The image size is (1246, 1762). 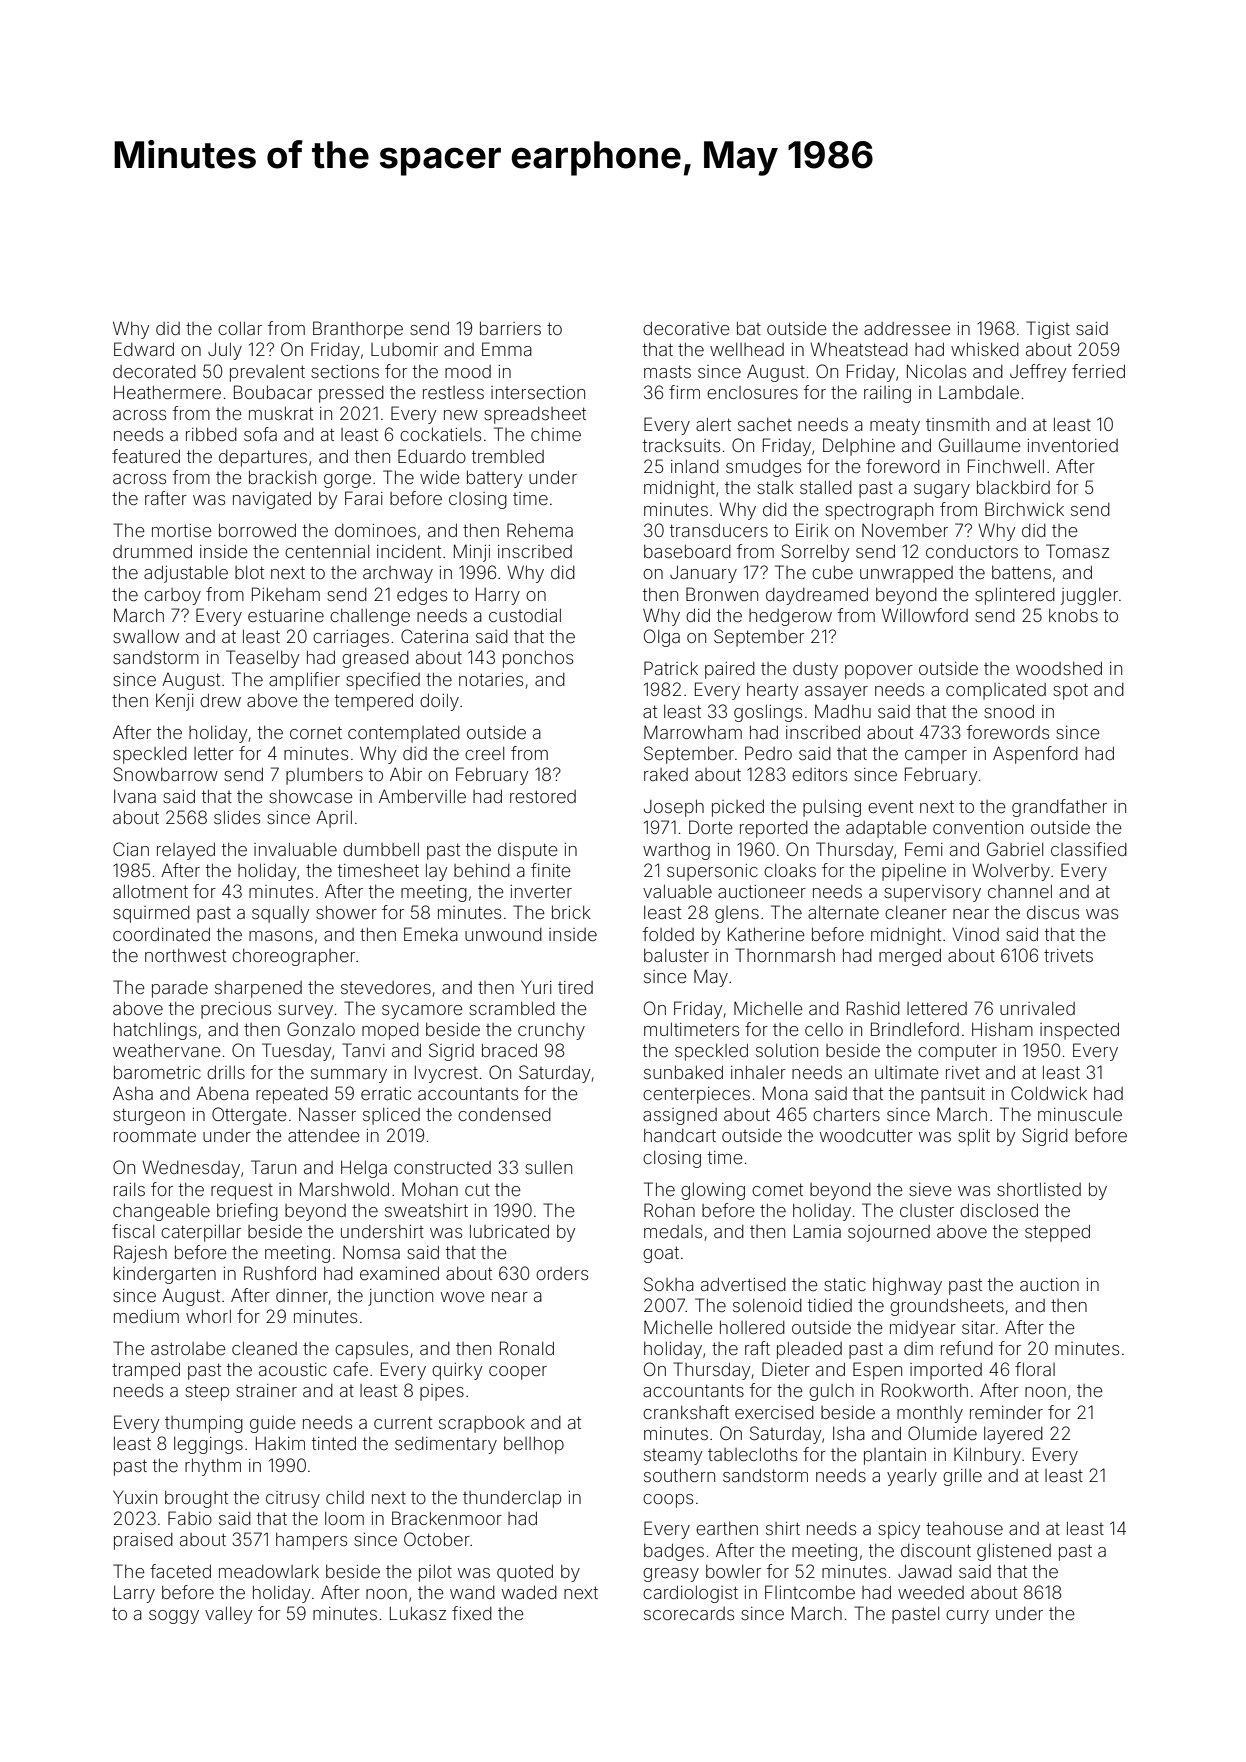 What do you see at coordinates (364, 498) in the document?
I see `Farai` at bounding box center [364, 498].
